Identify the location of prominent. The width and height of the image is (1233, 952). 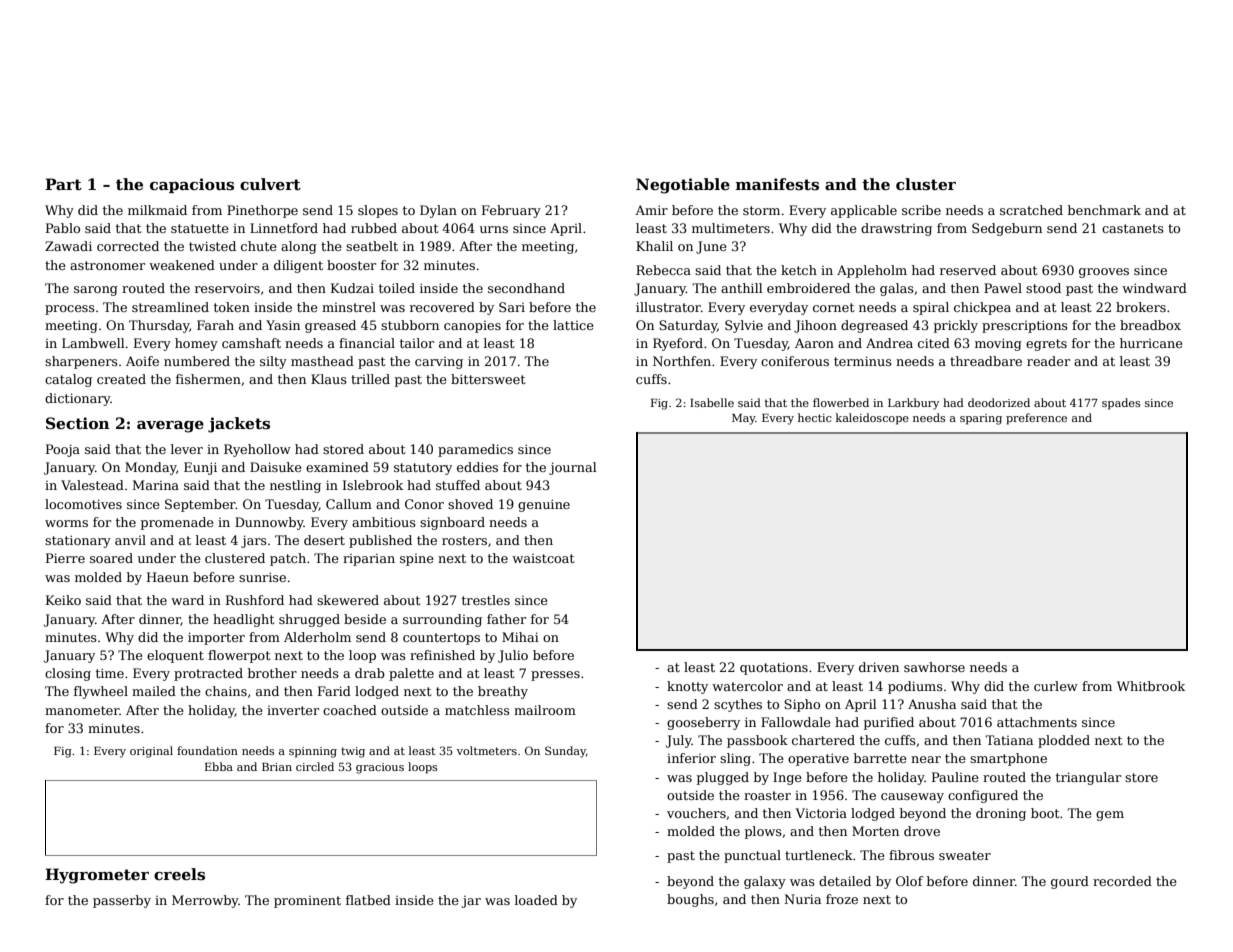
(307, 902).
